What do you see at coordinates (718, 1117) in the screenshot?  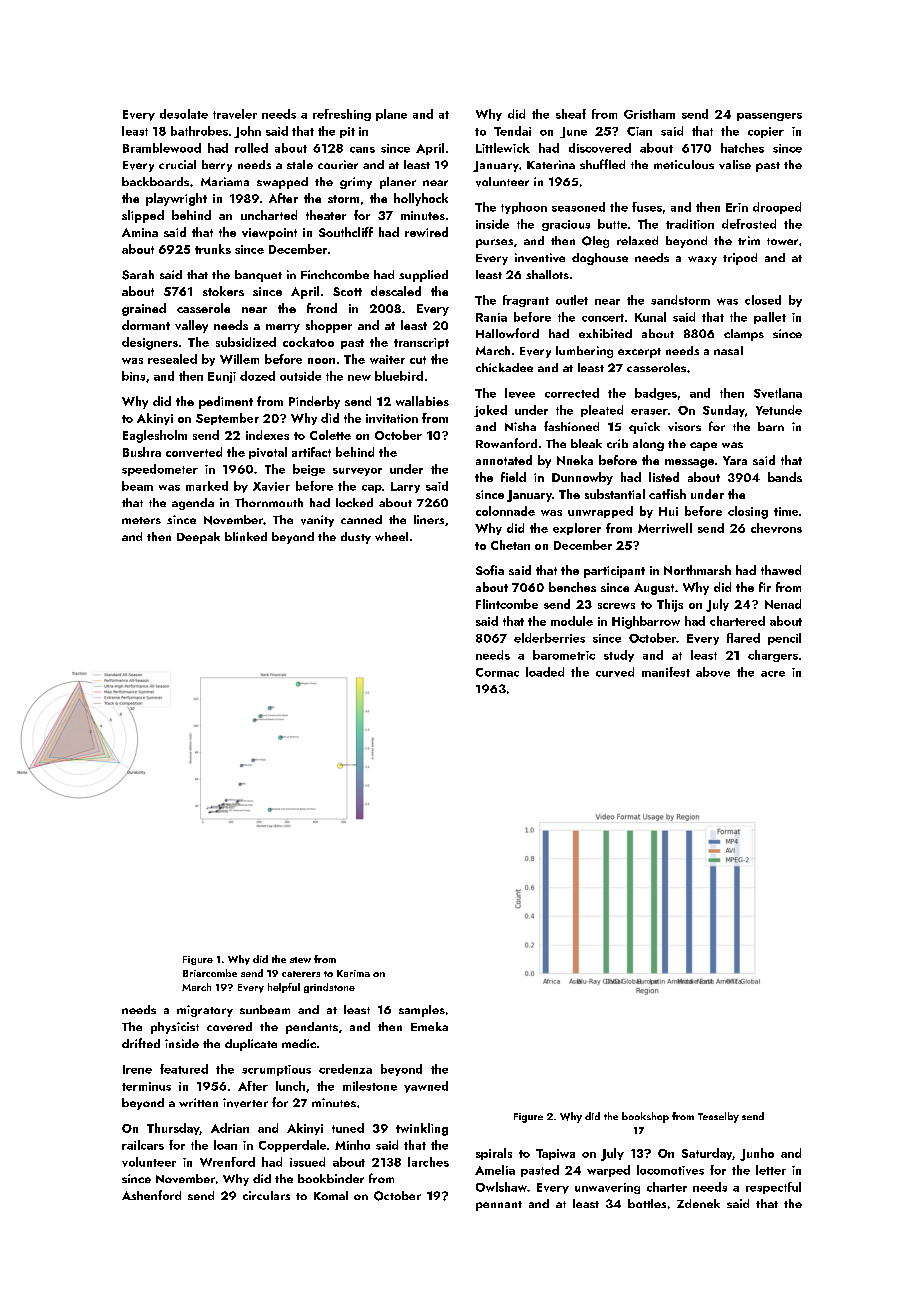 I see `Teaselby` at bounding box center [718, 1117].
